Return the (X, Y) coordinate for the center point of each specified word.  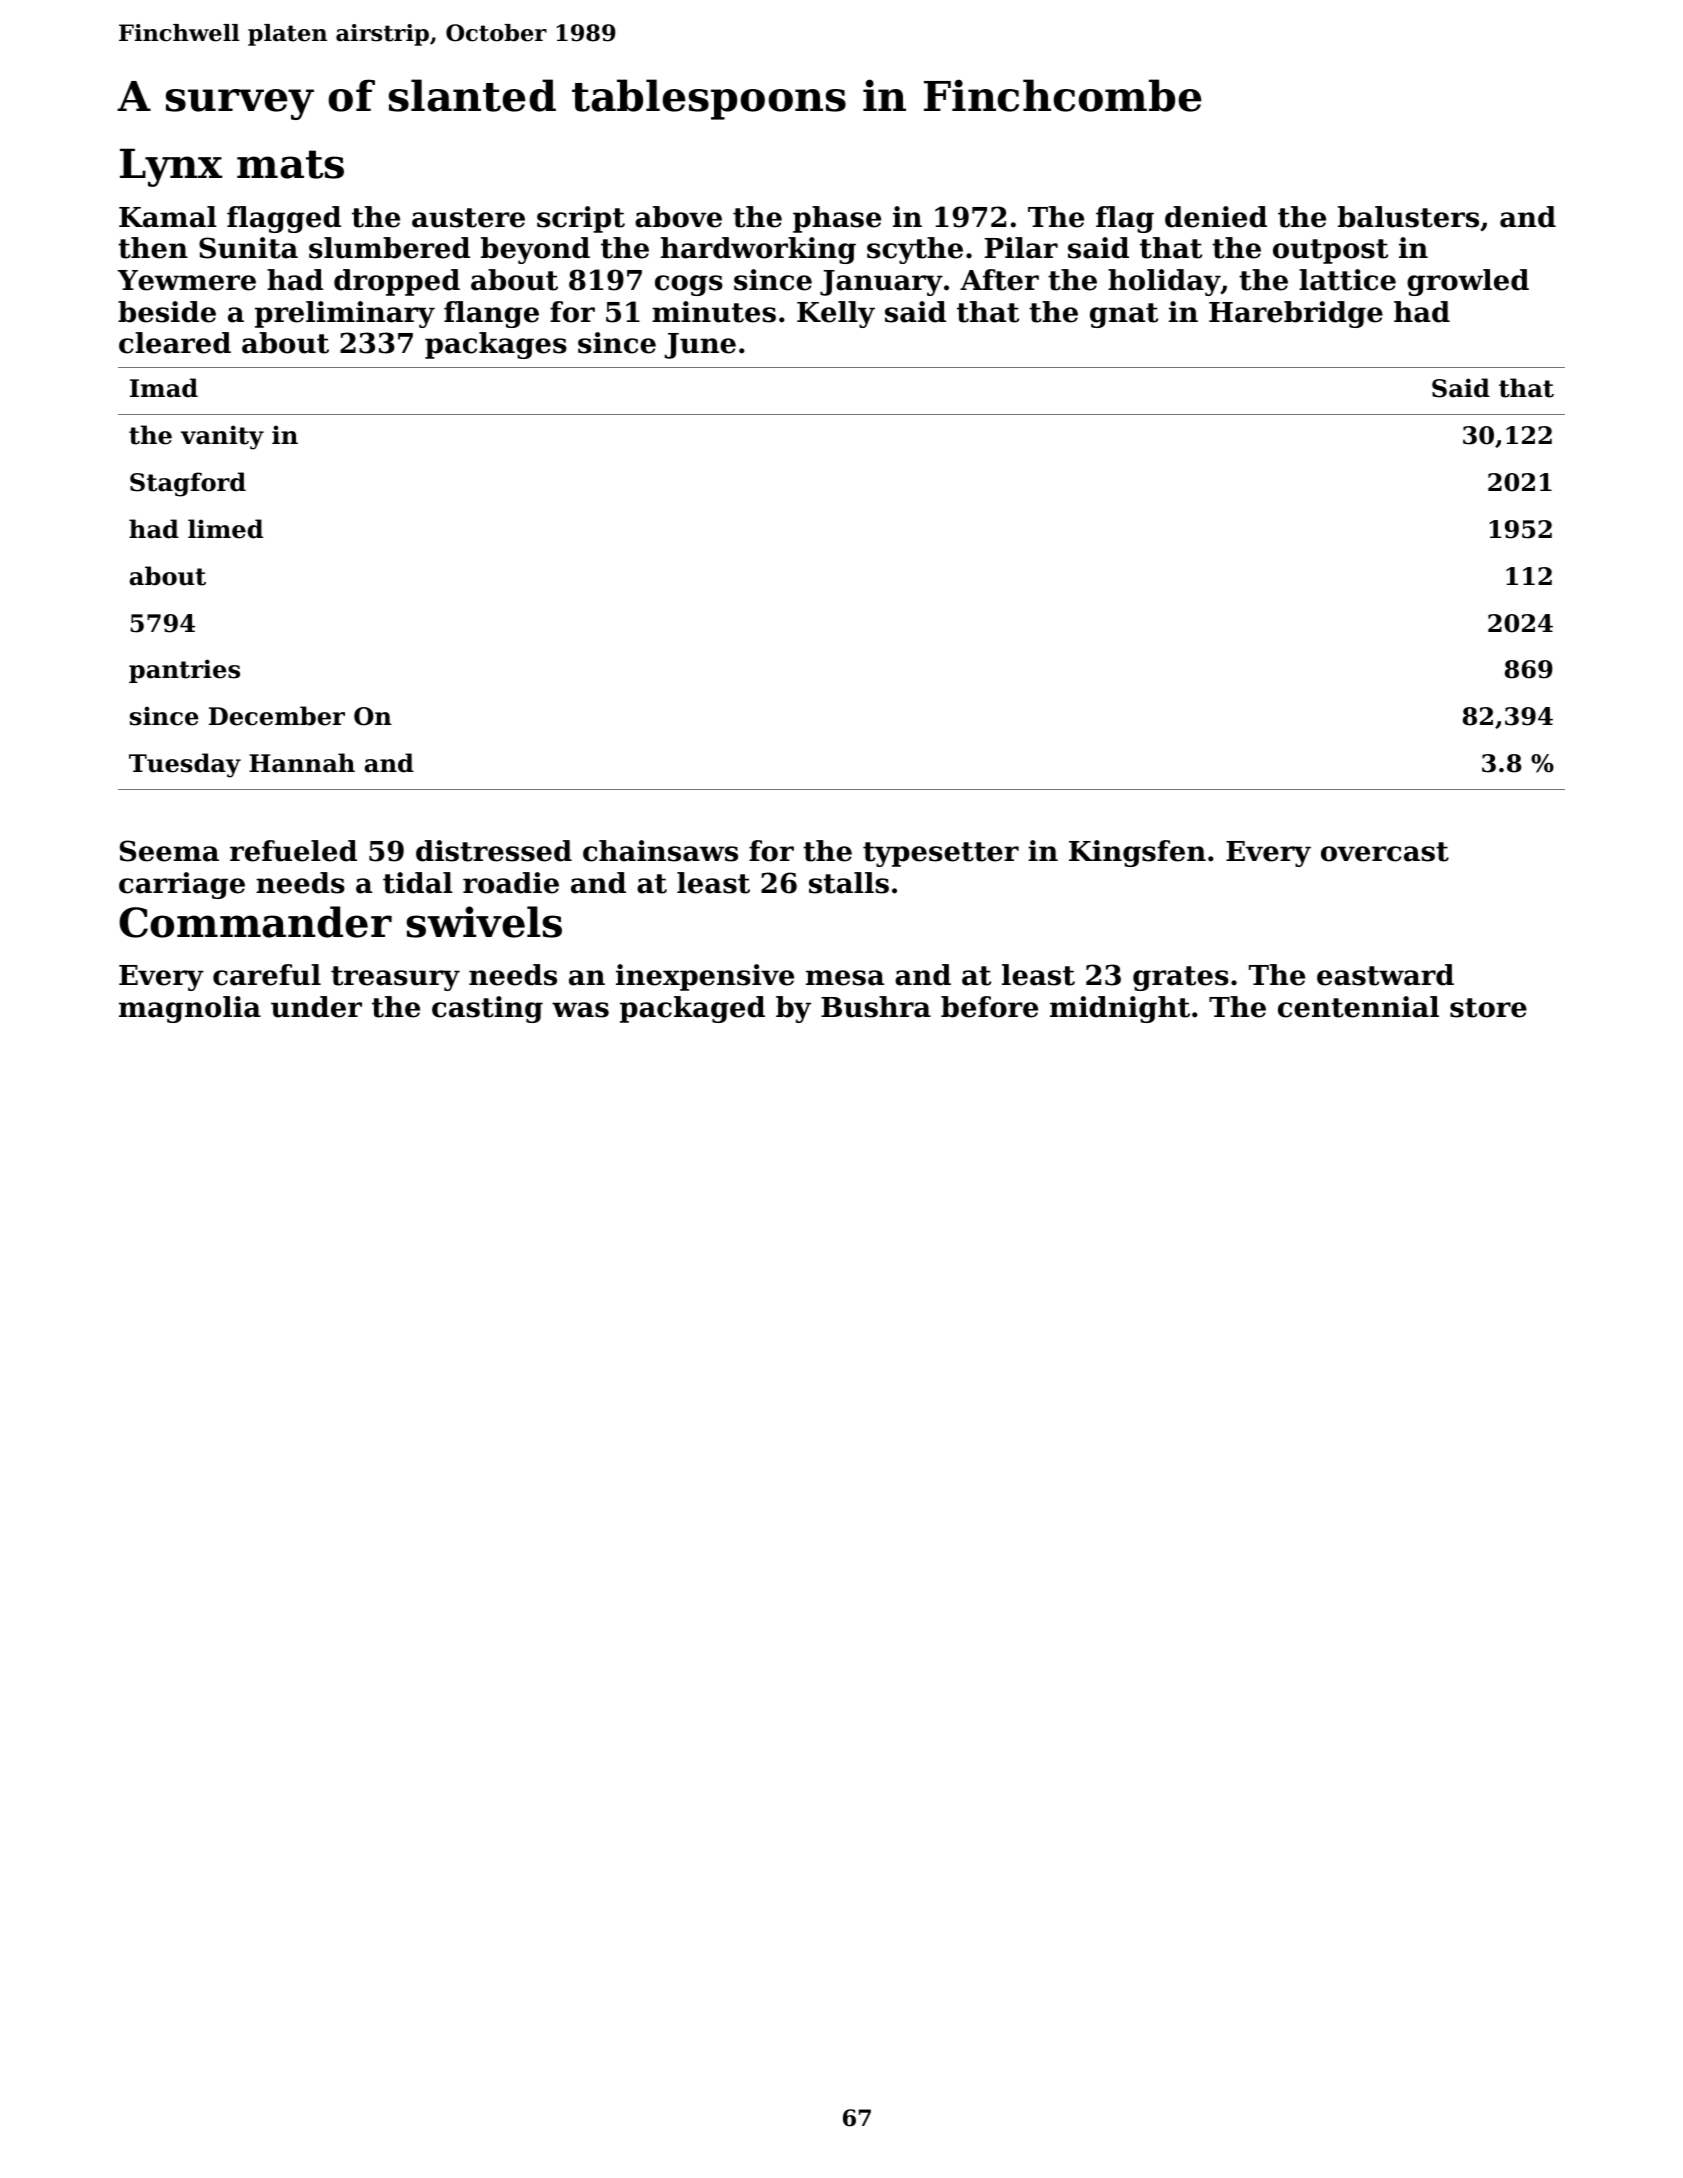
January (881, 283)
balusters (1408, 217)
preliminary (345, 314)
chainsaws (660, 851)
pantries (184, 671)
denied (1216, 217)
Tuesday (185, 765)
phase (837, 219)
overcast (1385, 852)
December (277, 716)
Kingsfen (1137, 853)
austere (468, 218)
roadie (511, 883)
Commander (255, 922)
